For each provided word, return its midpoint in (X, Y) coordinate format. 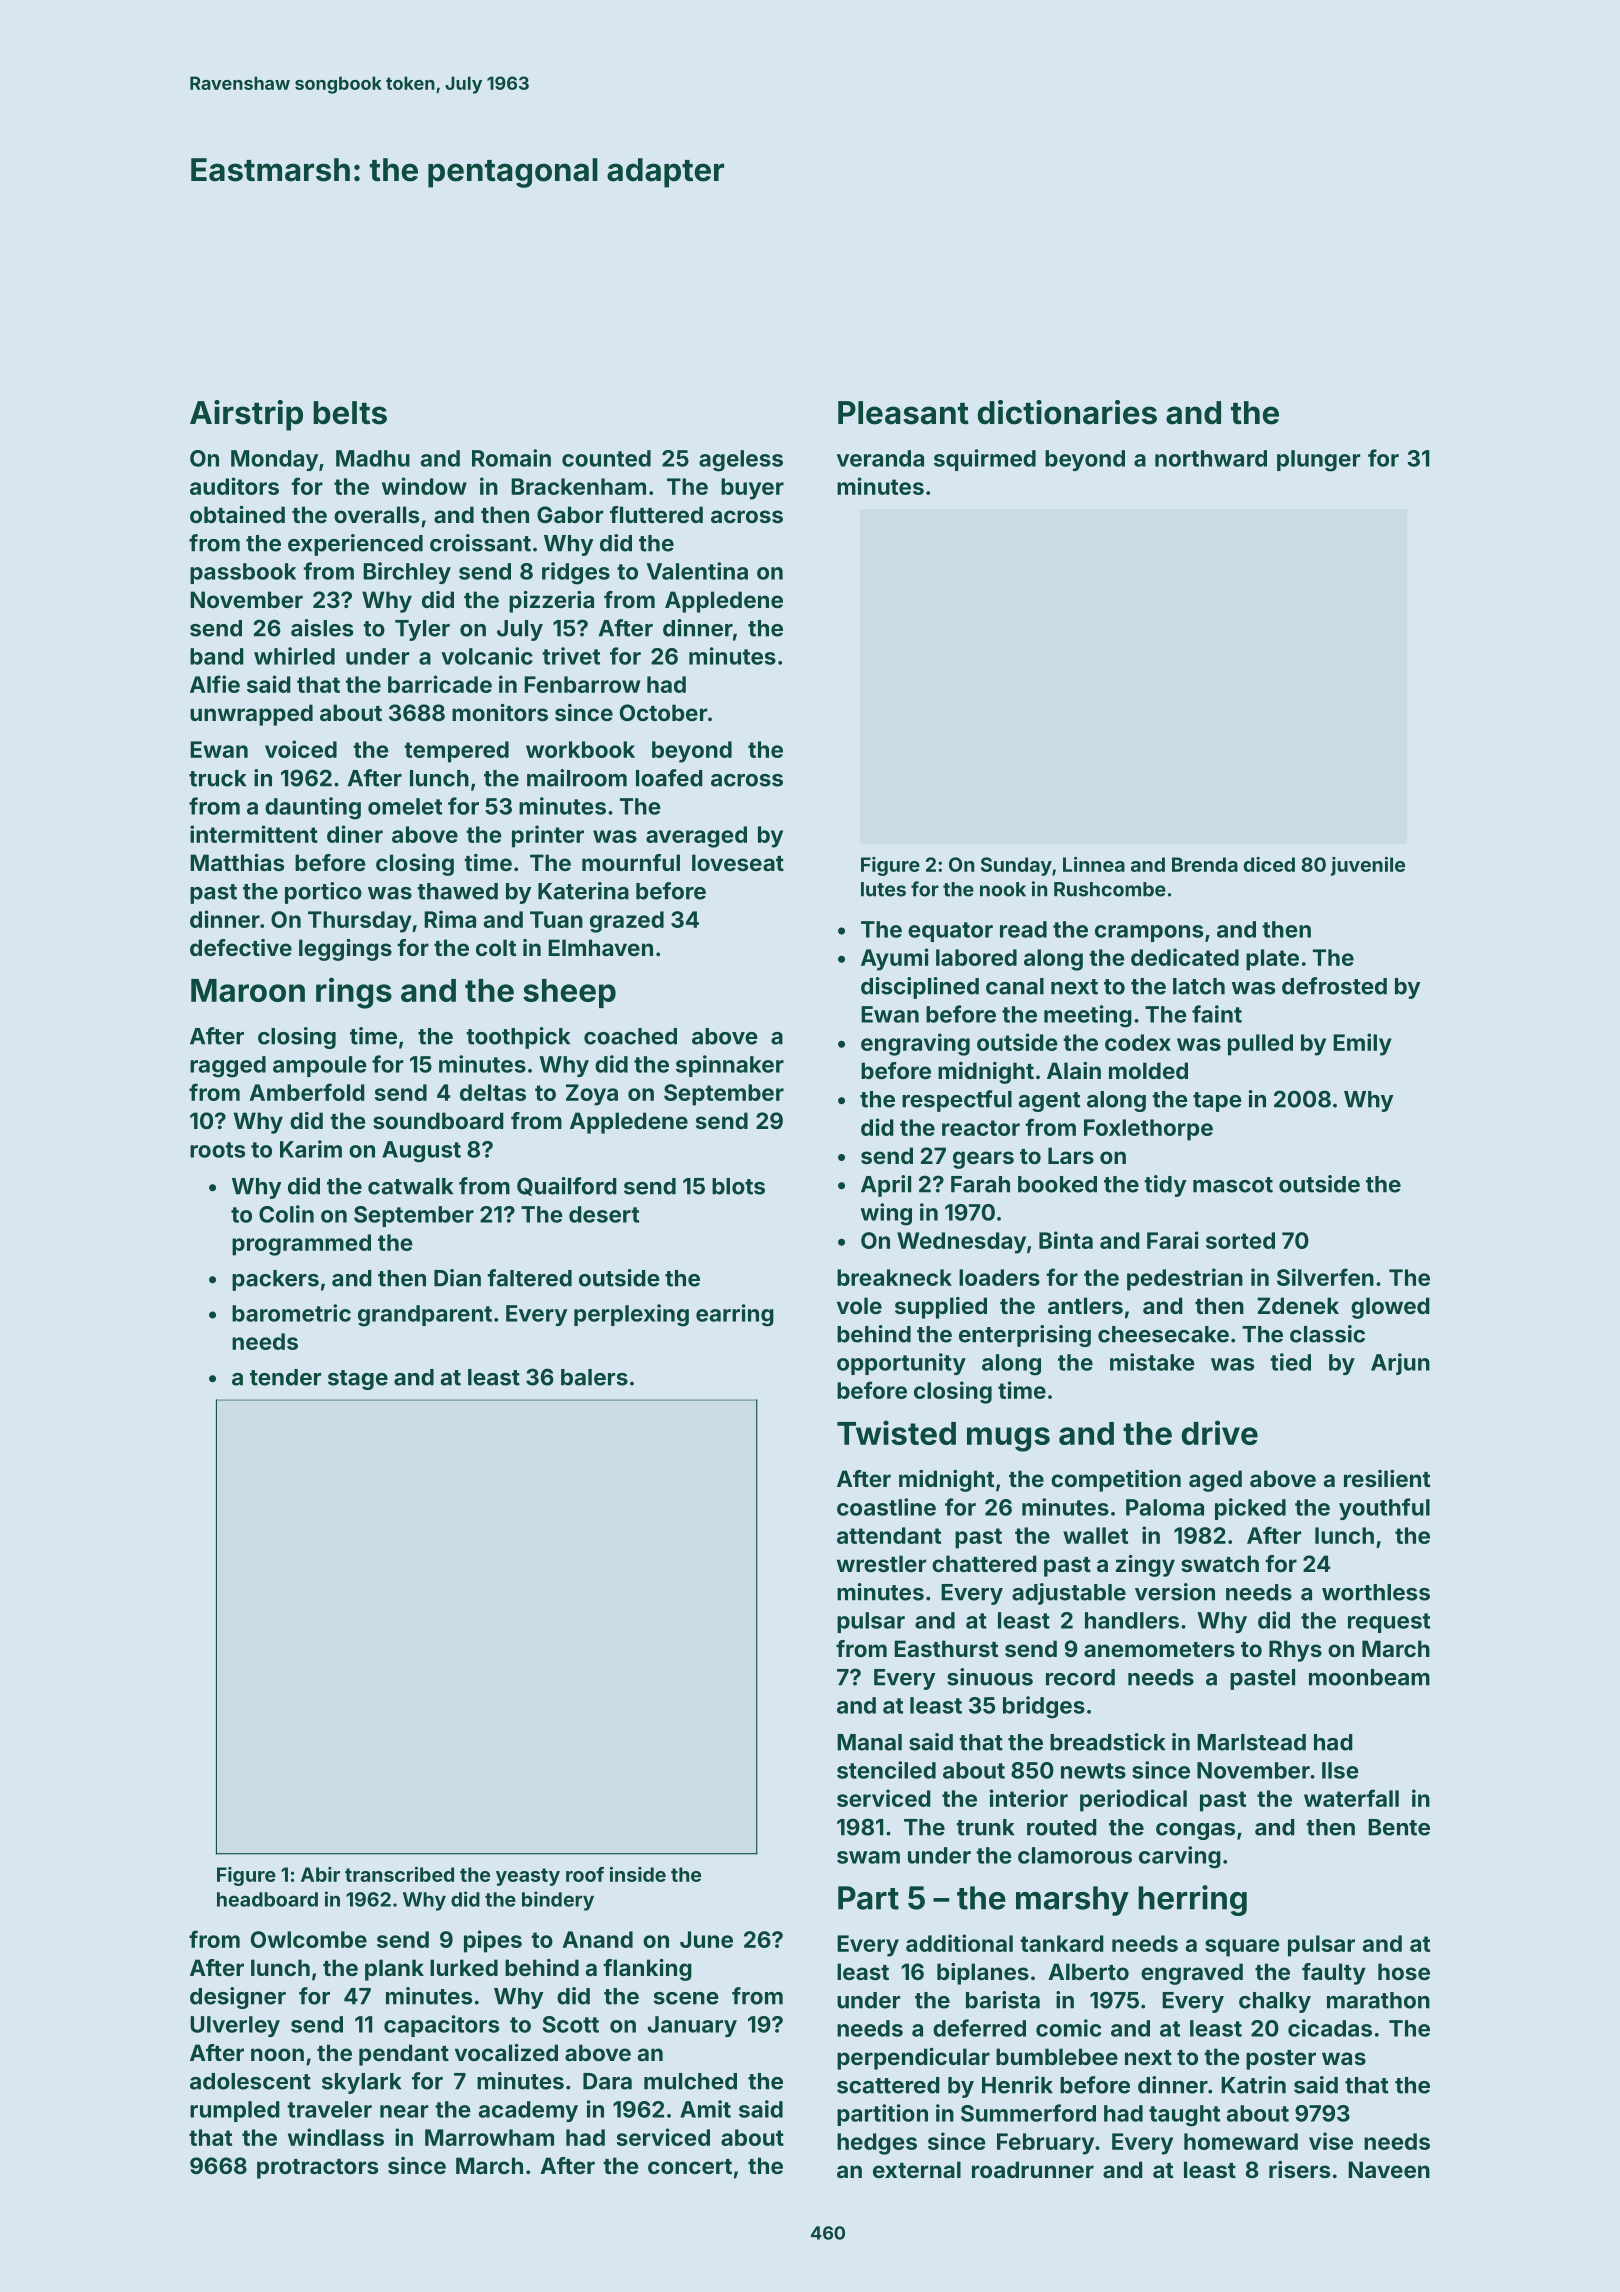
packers (275, 1280)
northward (1211, 458)
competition (1116, 1481)
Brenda (1205, 864)
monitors (500, 712)
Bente (1399, 1827)
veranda (880, 458)
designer (238, 1998)
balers (594, 1377)
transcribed (399, 1874)
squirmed (985, 460)
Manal (869, 1742)
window (424, 486)
